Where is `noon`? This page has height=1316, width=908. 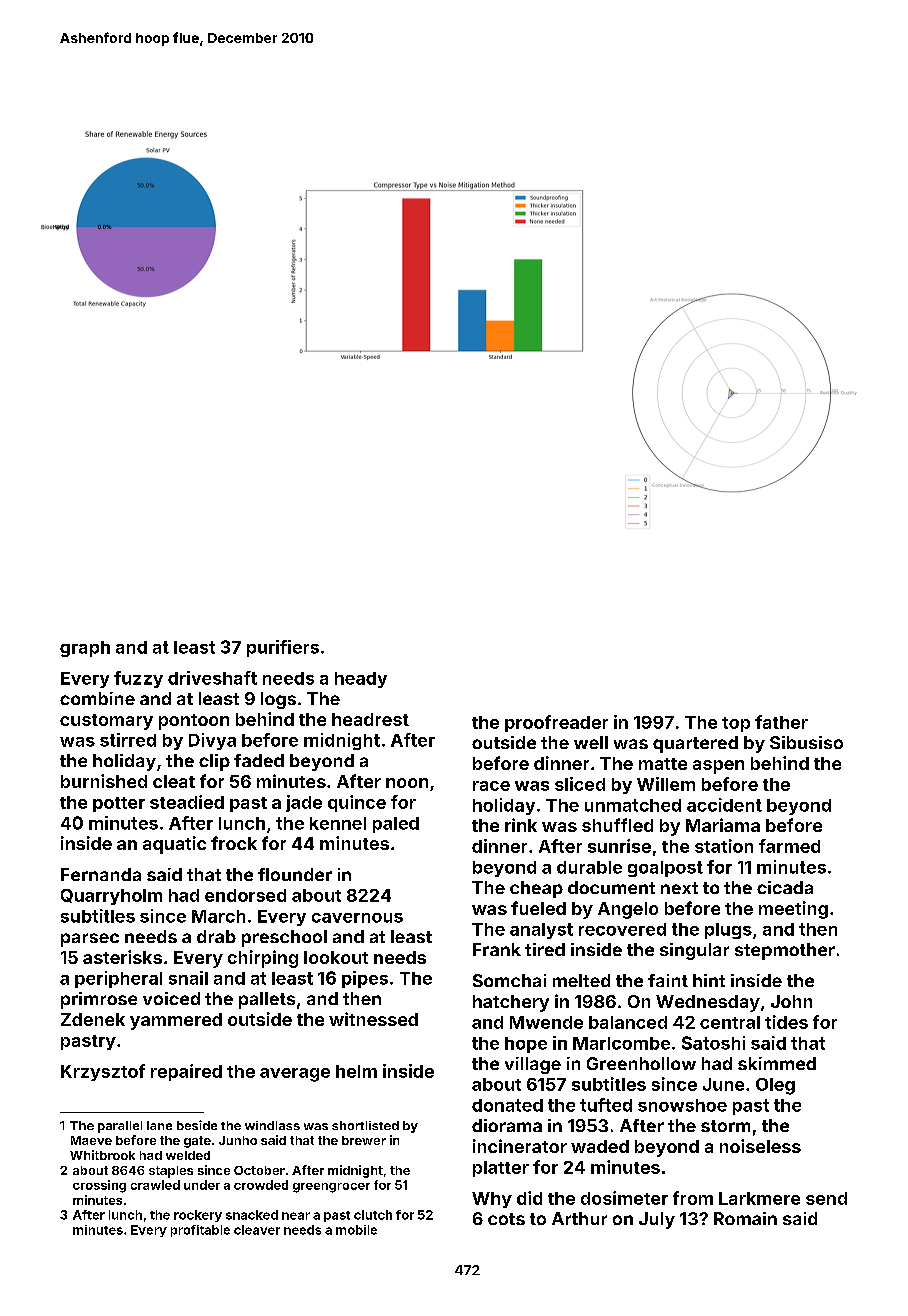
noon is located at coordinates (407, 783).
